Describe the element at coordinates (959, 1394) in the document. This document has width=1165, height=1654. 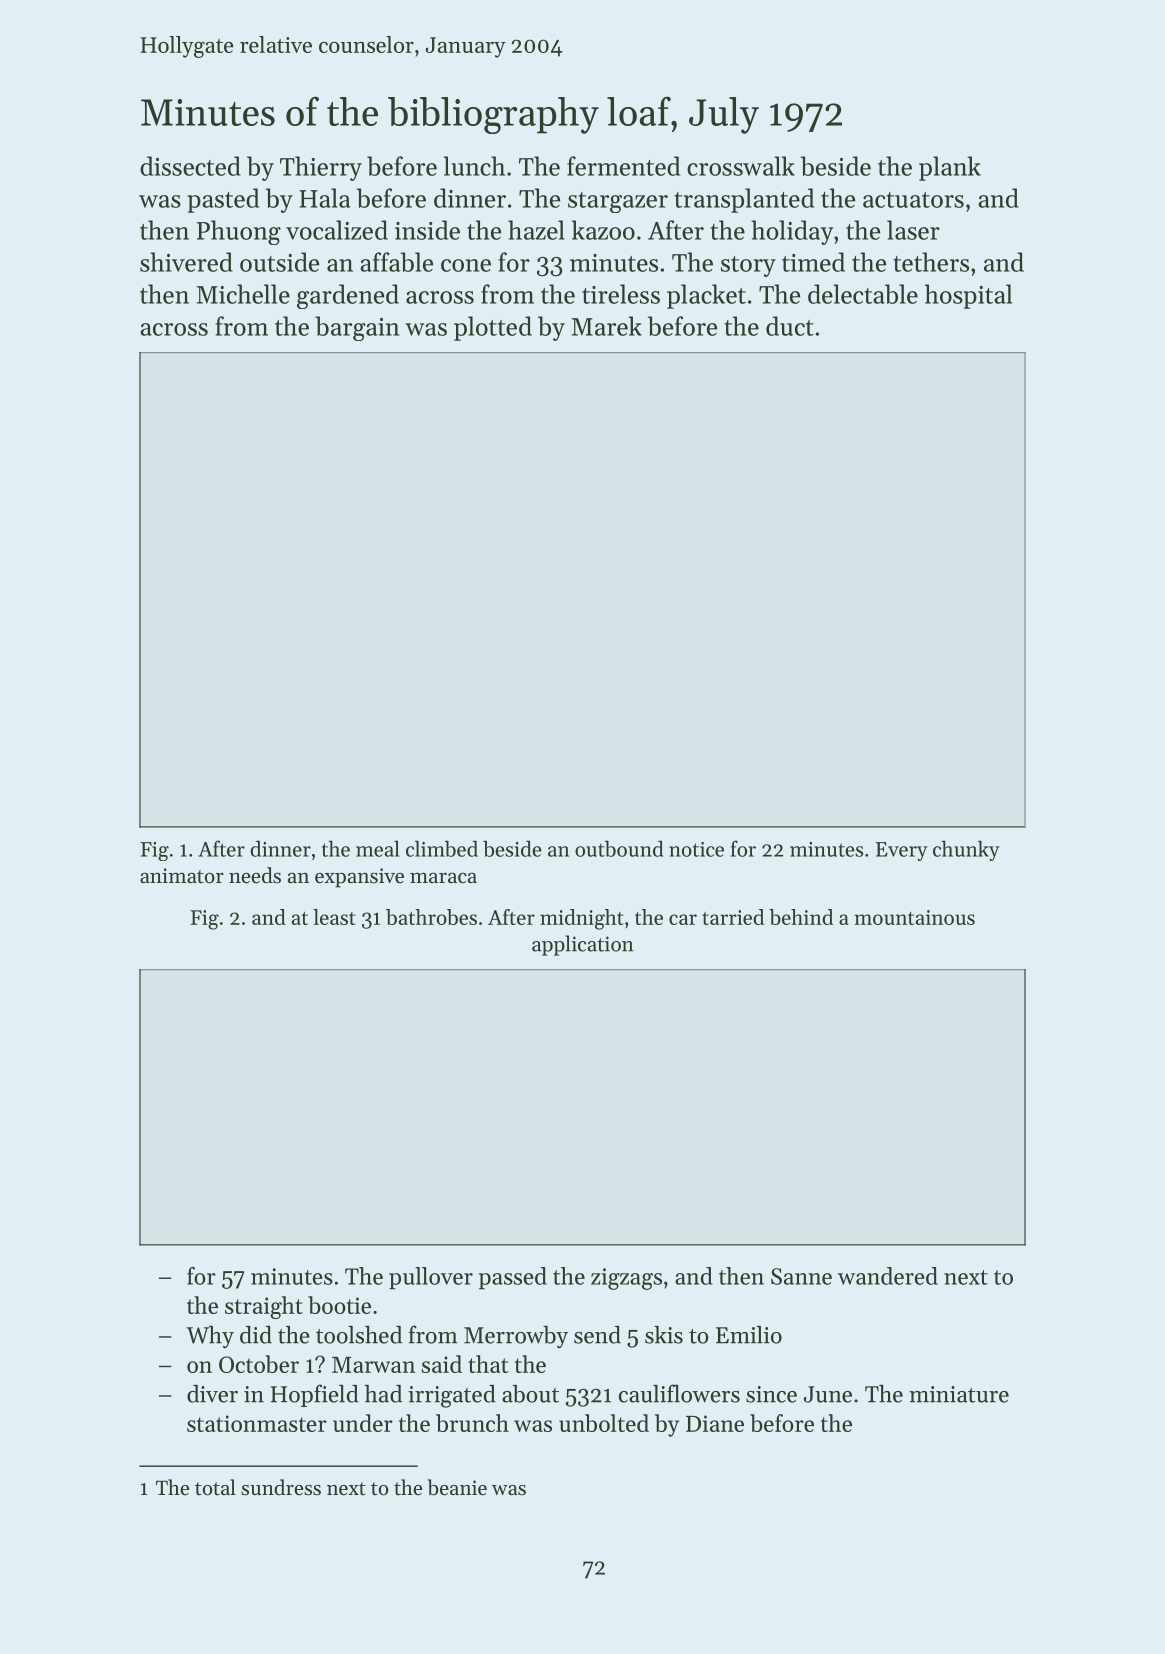
I see `miniature` at that location.
